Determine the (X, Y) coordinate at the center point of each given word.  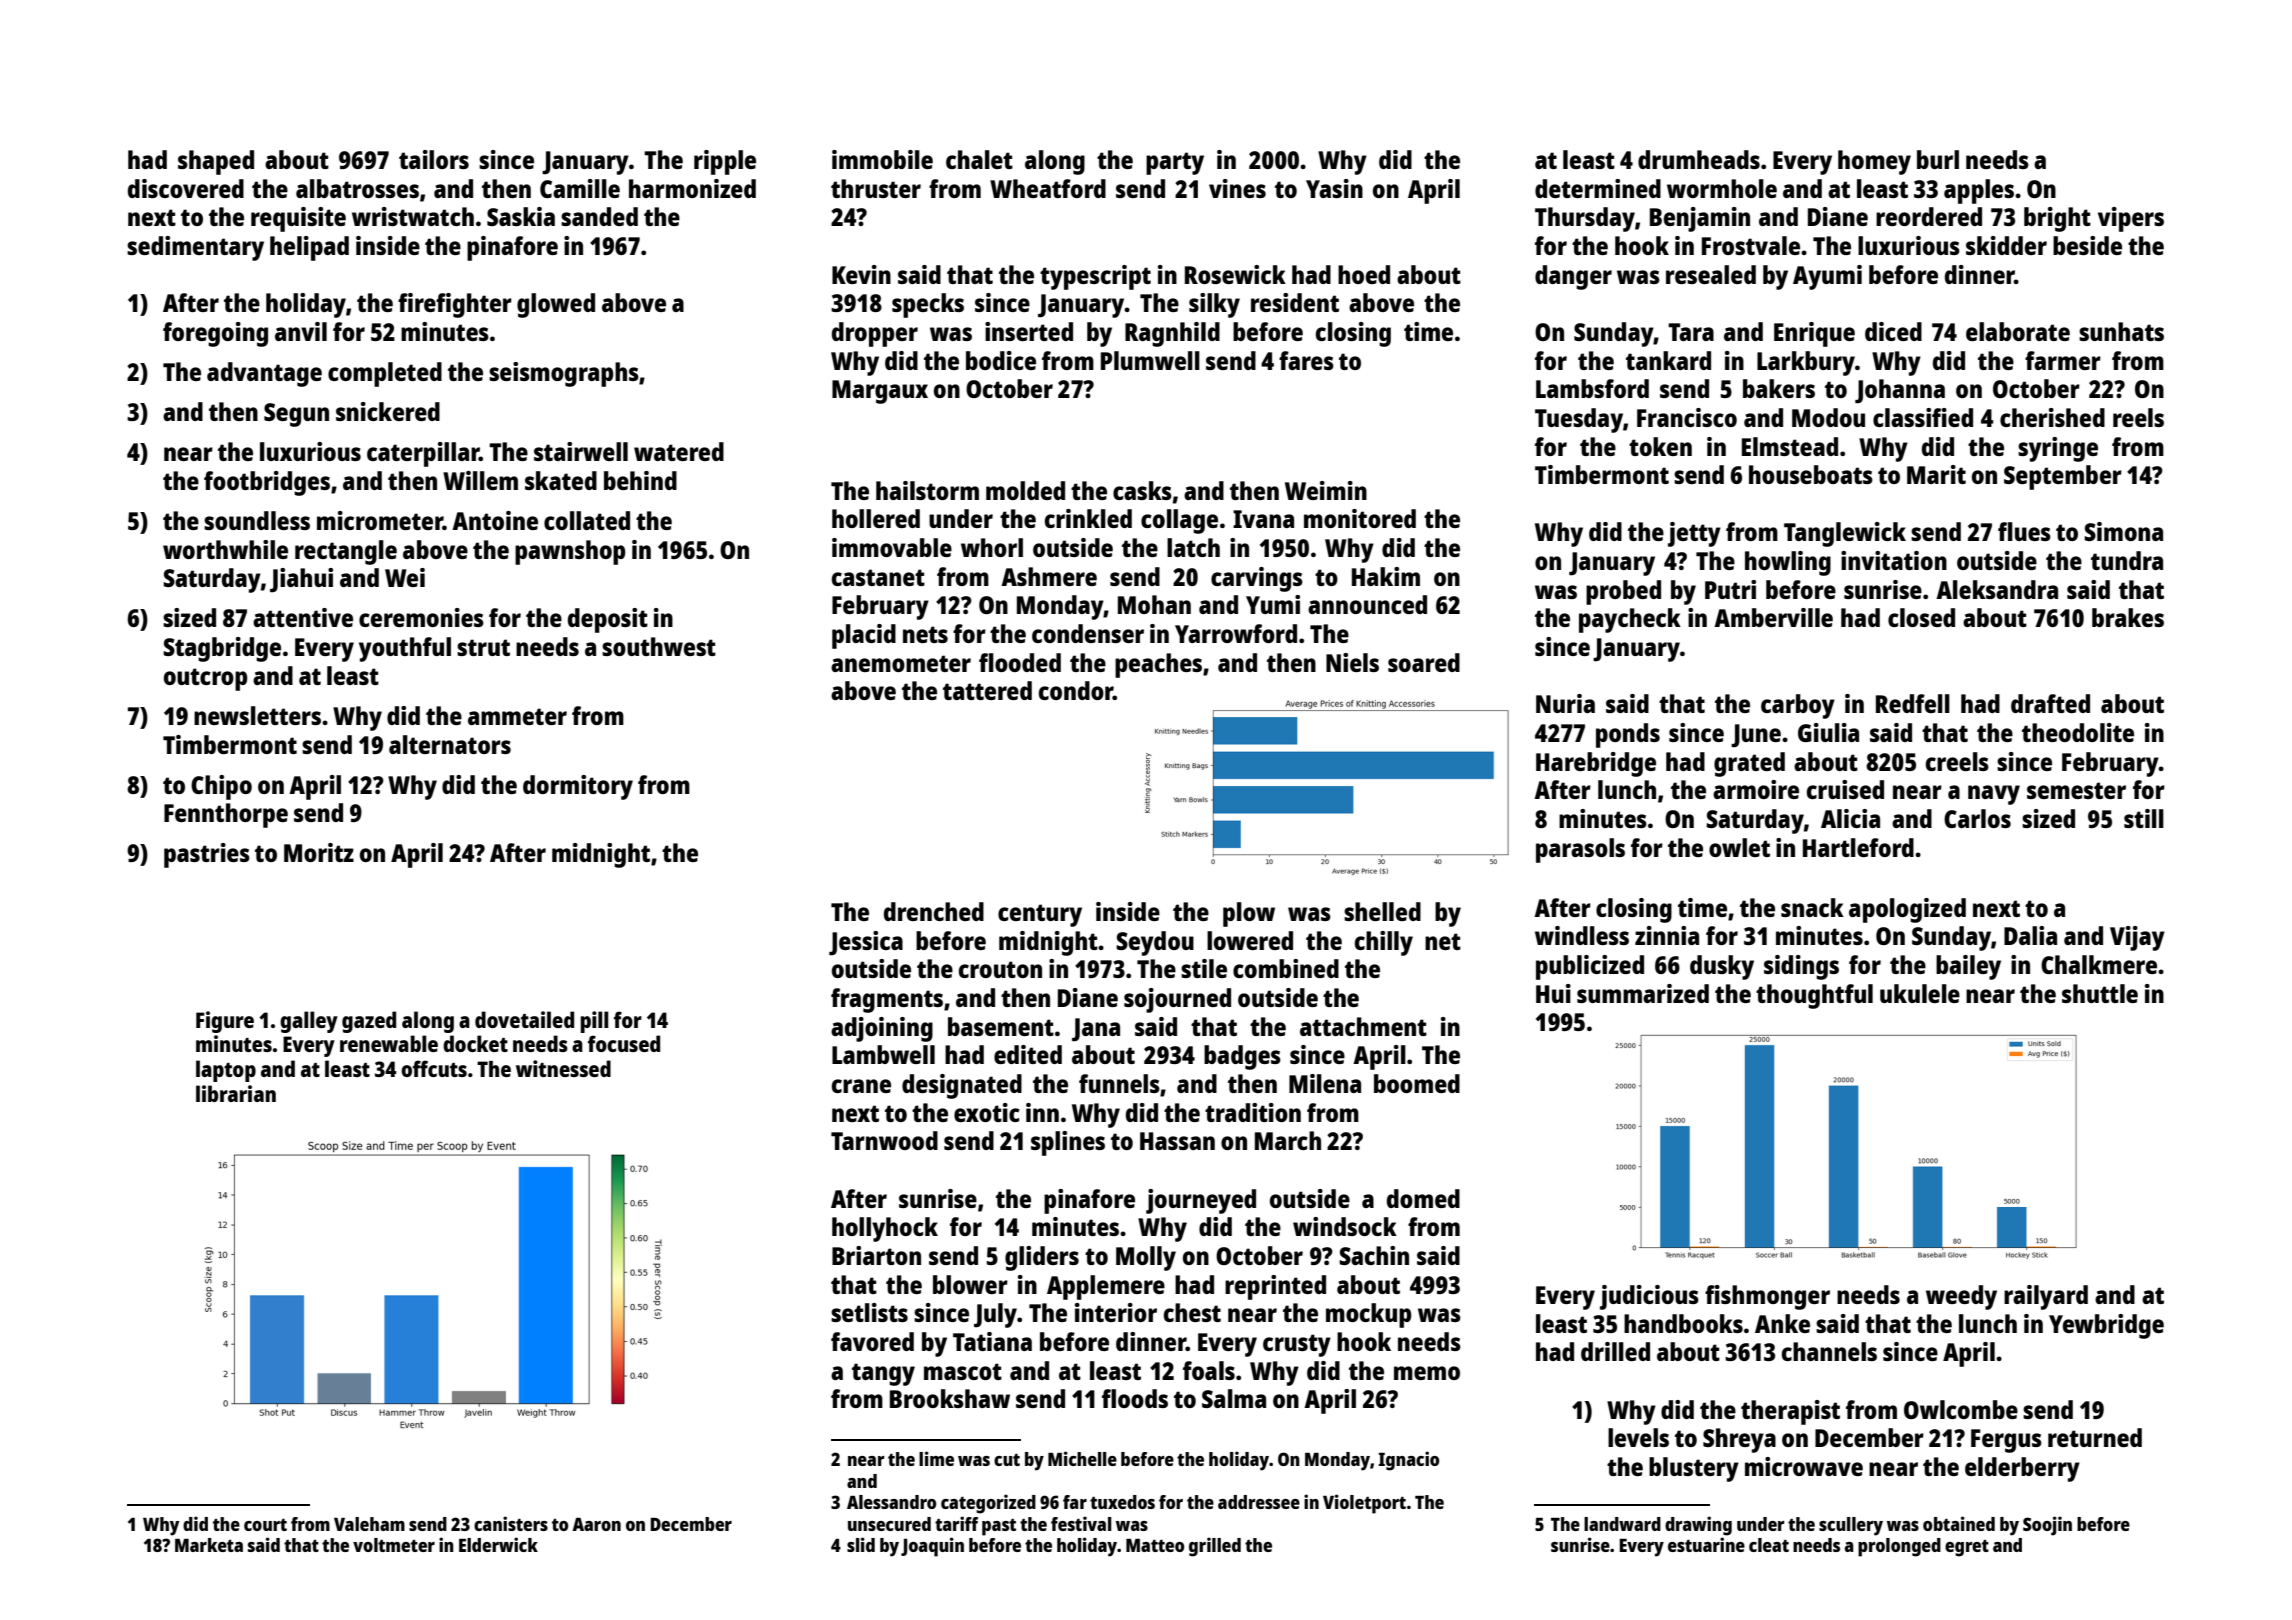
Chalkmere (2099, 964)
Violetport (1364, 1504)
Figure (225, 1022)
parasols (1580, 850)
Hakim (1386, 576)
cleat (1769, 1545)
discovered (186, 188)
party (1175, 163)
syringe (2058, 449)
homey (1874, 162)
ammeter (517, 716)
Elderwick (498, 1544)
